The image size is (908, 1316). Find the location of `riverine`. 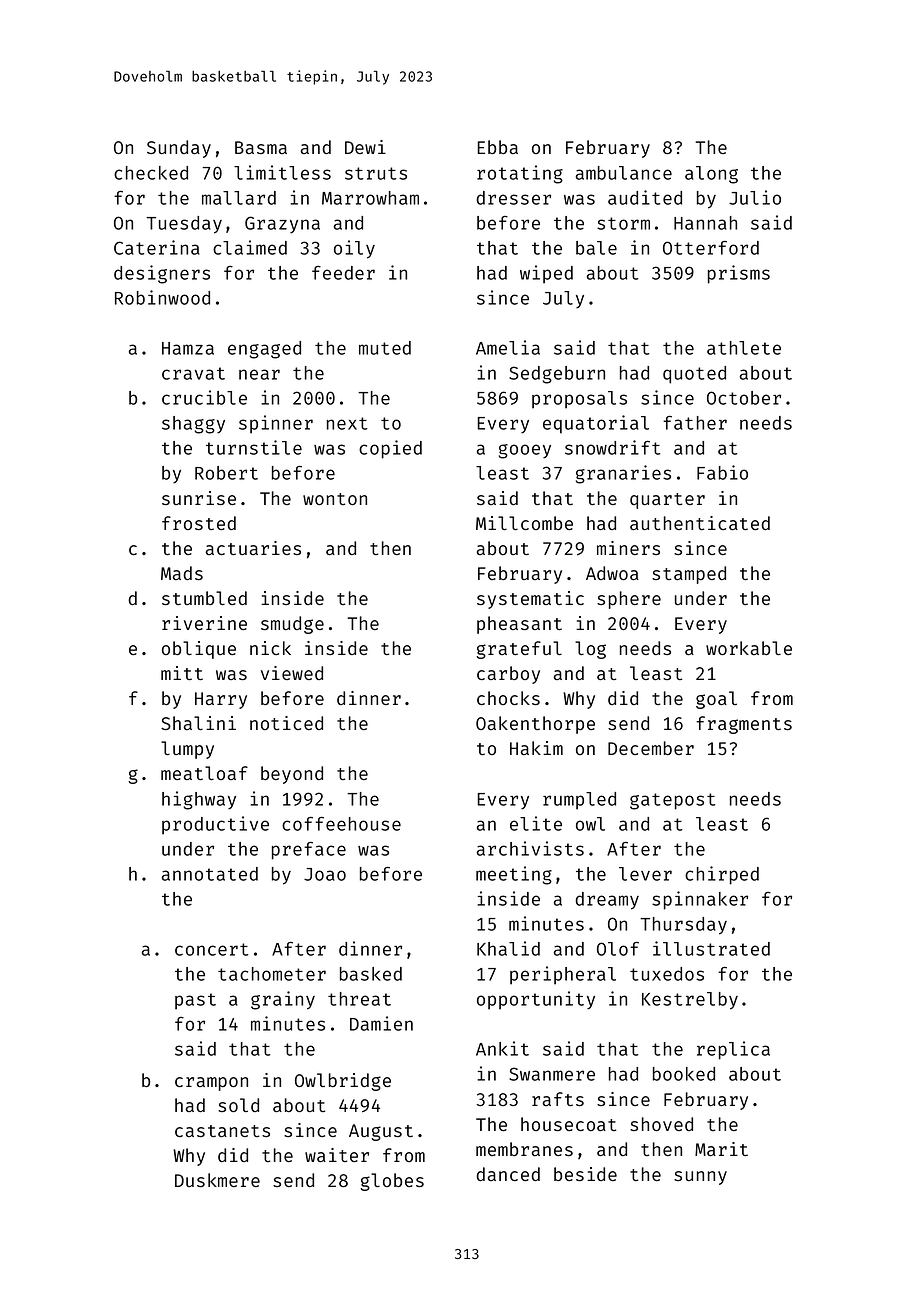

riverine is located at coordinates (204, 623).
